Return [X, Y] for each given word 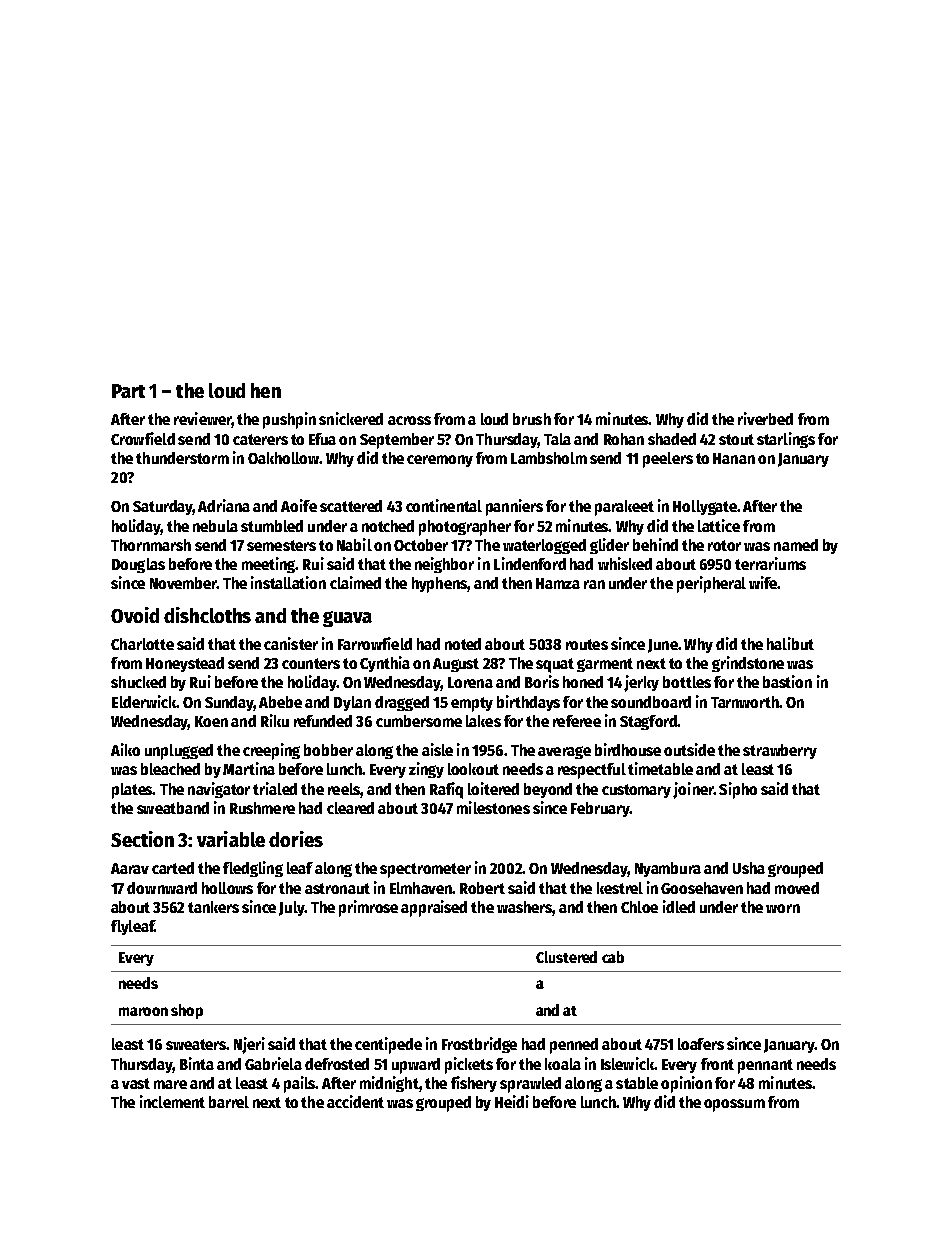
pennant [765, 1066]
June [663, 646]
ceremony [440, 461]
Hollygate [705, 507]
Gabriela [273, 1063]
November [183, 583]
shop [187, 1011]
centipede [388, 1045]
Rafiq [446, 790]
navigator [219, 790]
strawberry [780, 751]
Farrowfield [375, 643]
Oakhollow [283, 458]
